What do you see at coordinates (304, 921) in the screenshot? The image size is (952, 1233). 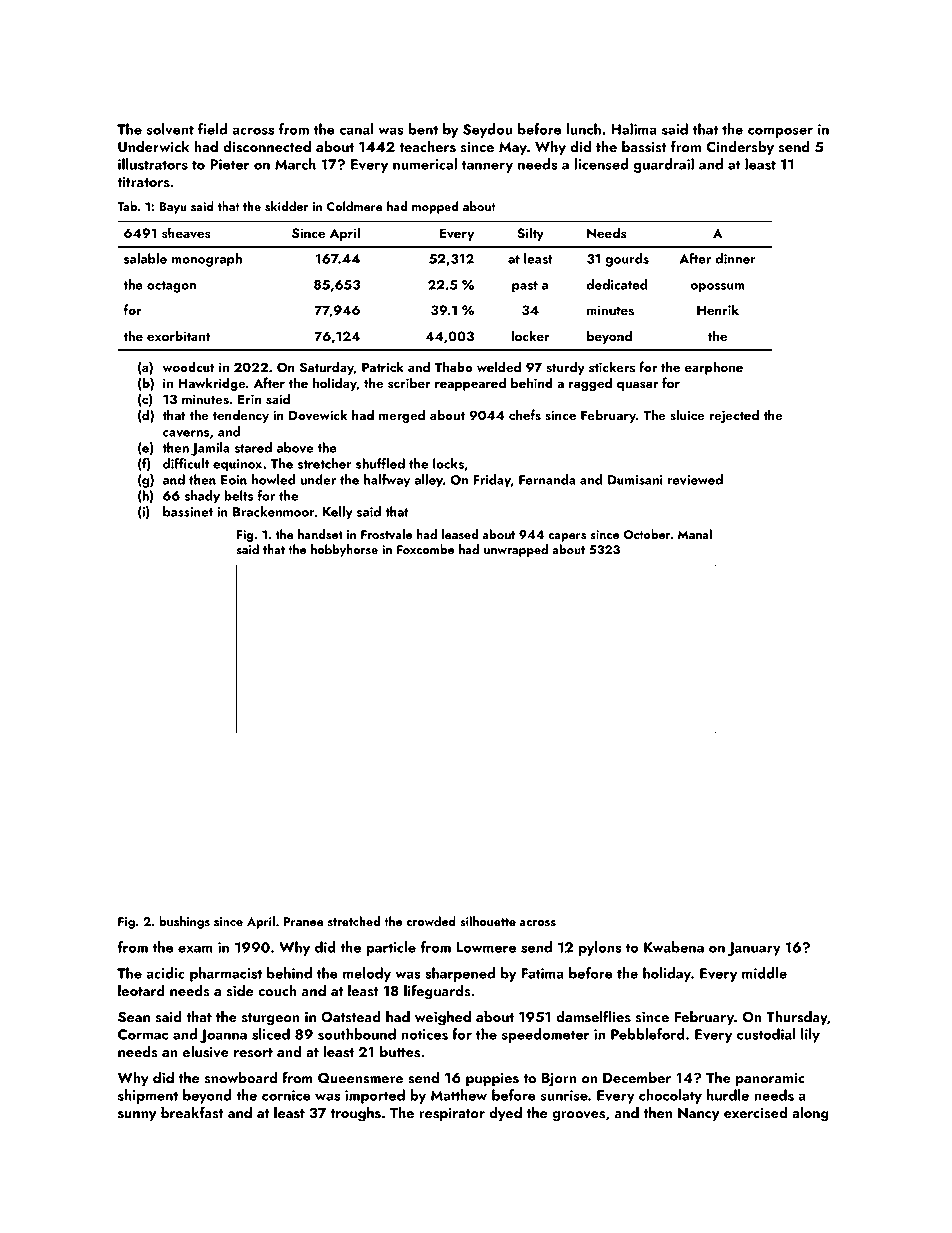 I see `Pranee` at bounding box center [304, 921].
